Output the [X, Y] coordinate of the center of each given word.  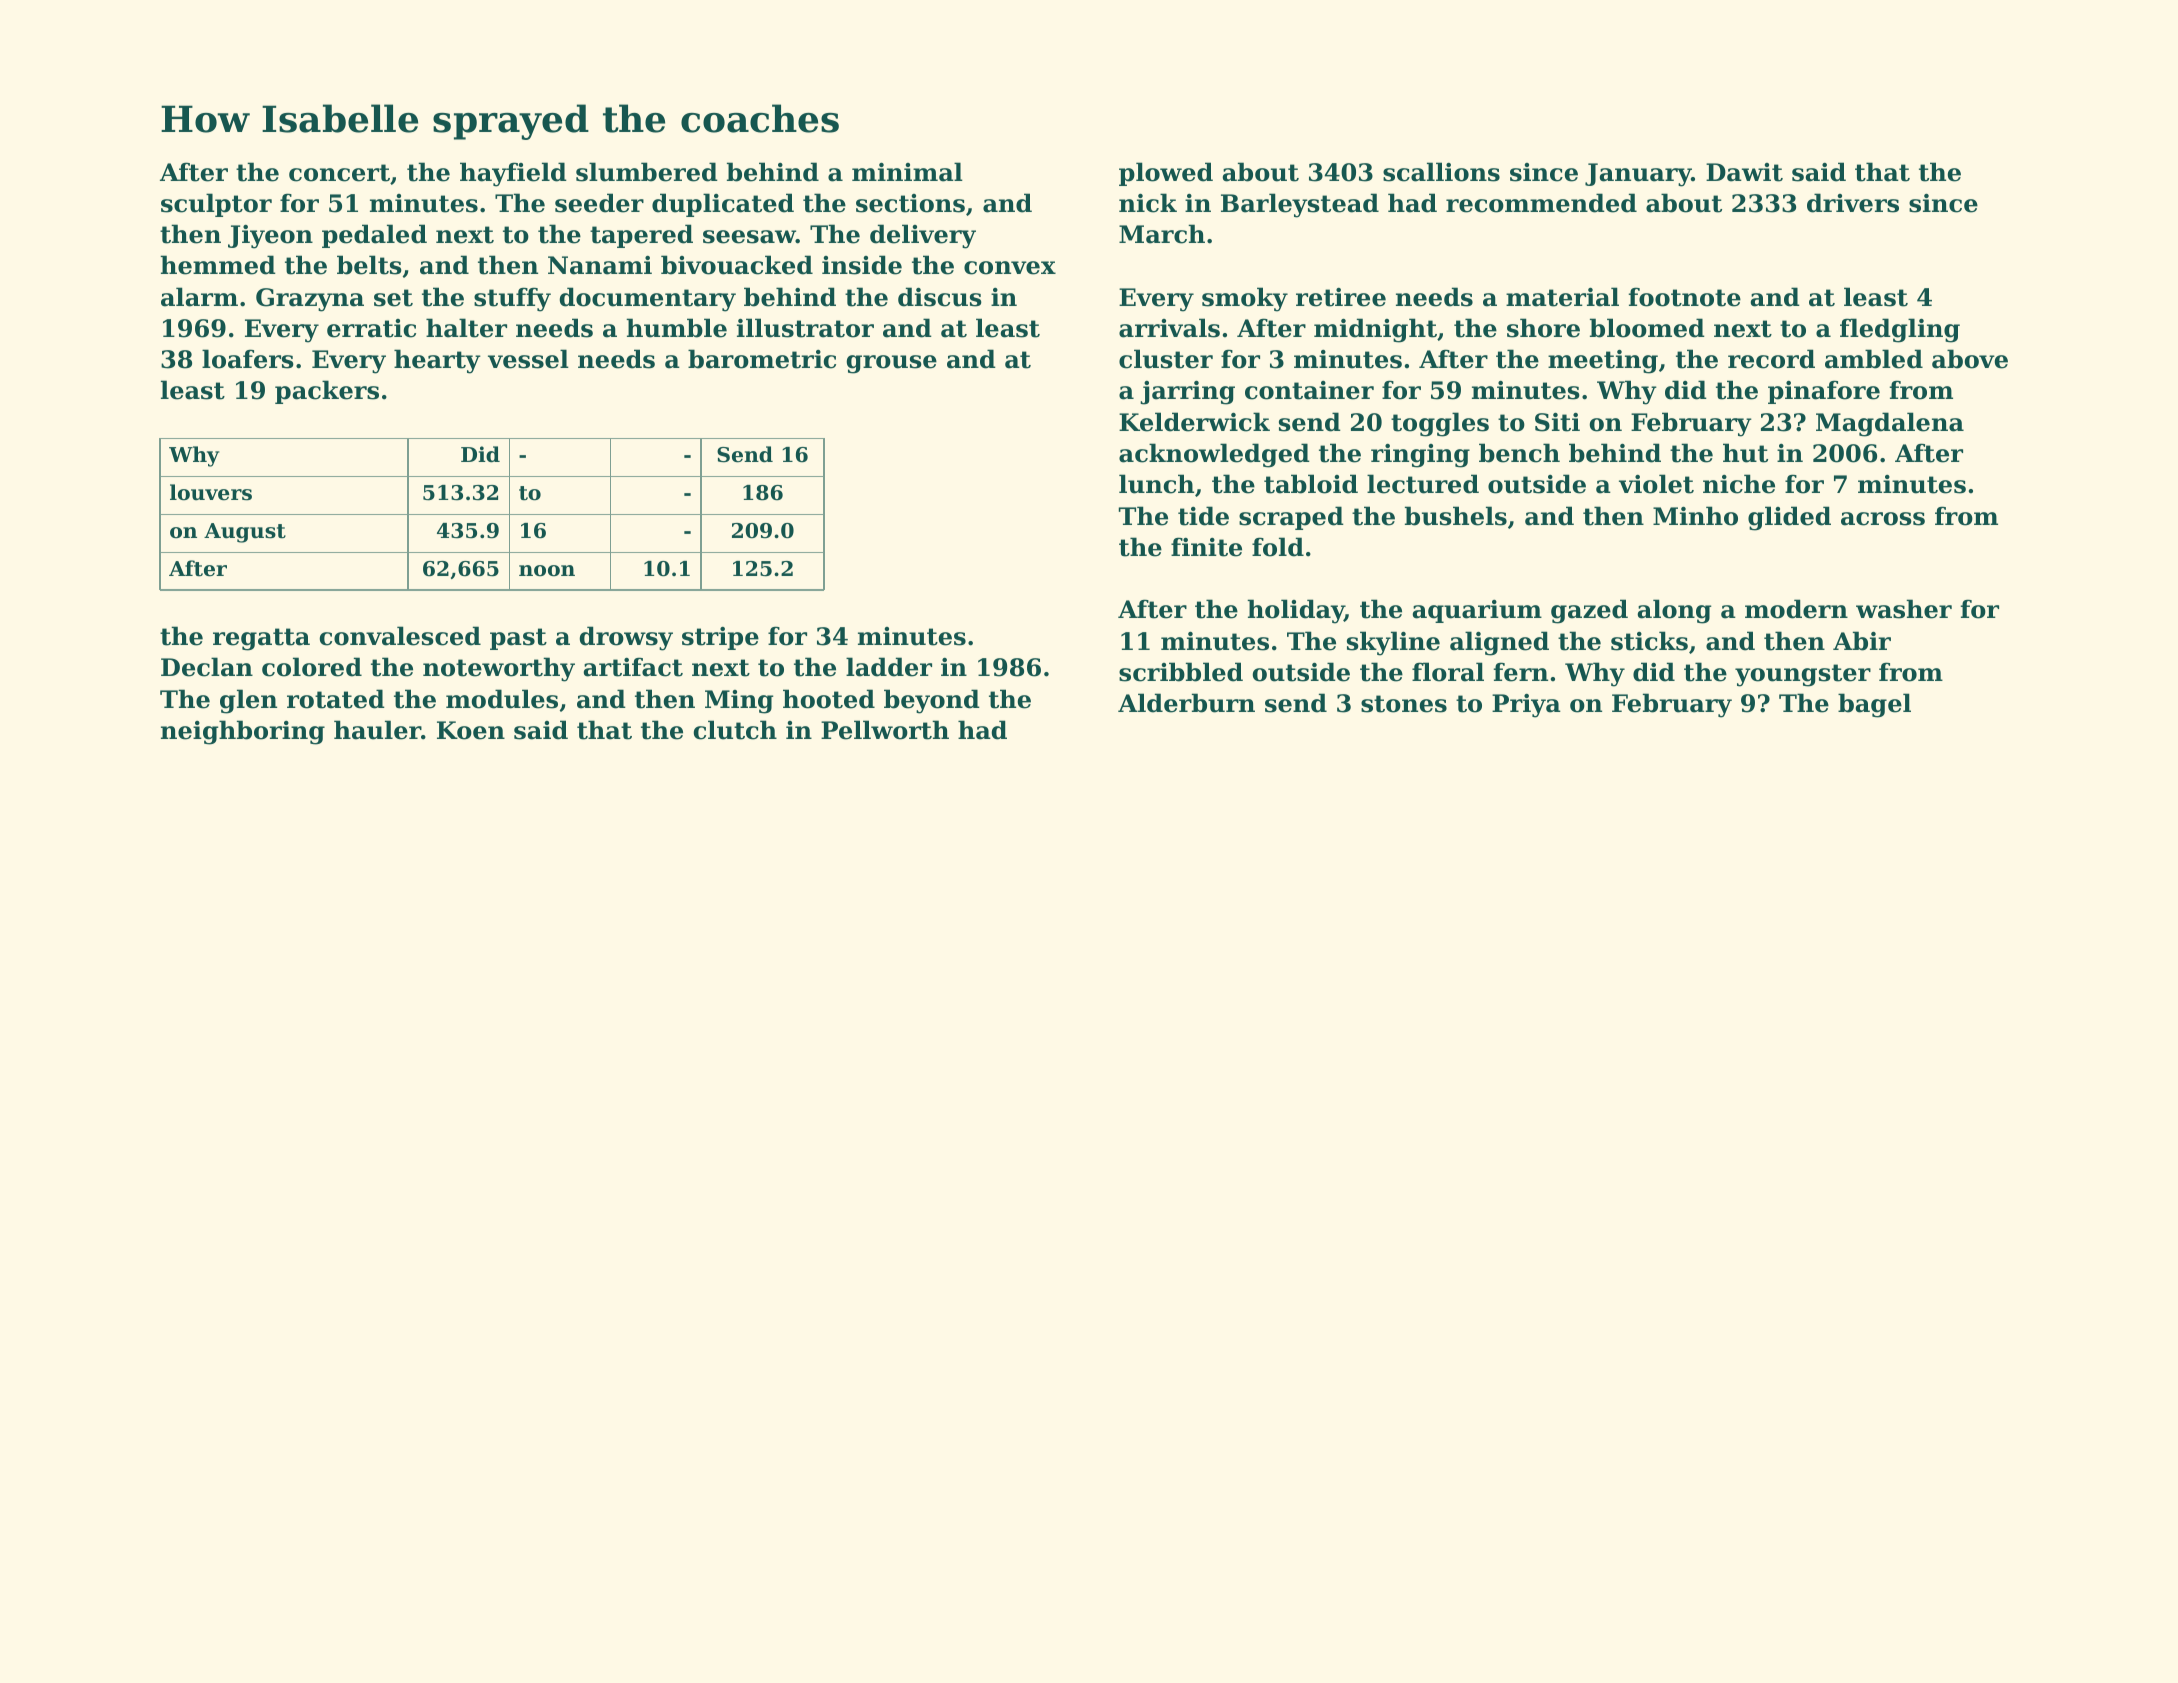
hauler [377, 730]
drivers [1853, 203]
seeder [599, 203]
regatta [261, 639]
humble [676, 328]
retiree [1341, 297]
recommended [1541, 203]
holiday [1295, 611]
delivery [923, 236]
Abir [1862, 641]
